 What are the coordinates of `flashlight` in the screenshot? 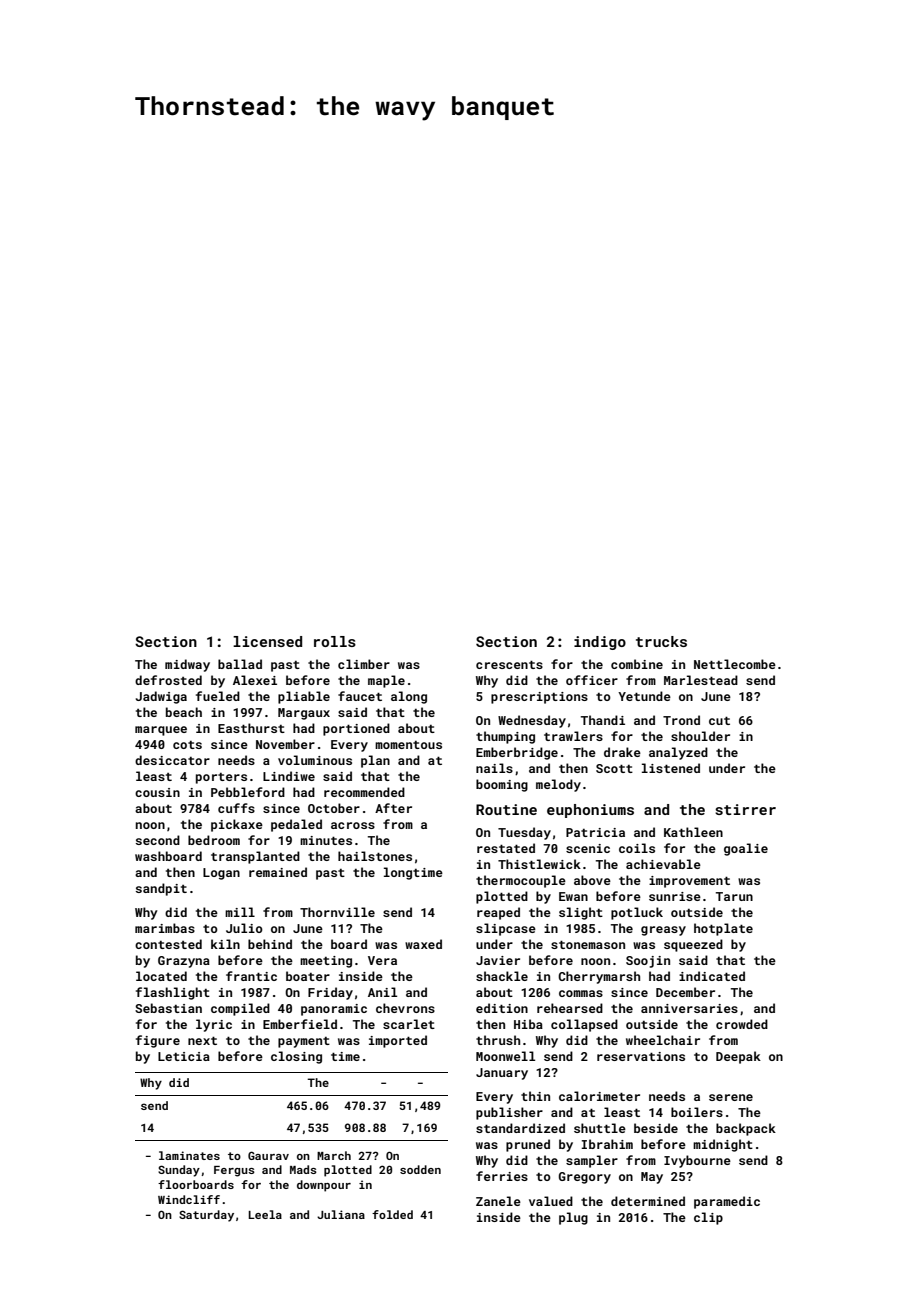 It's located at (173, 993).
